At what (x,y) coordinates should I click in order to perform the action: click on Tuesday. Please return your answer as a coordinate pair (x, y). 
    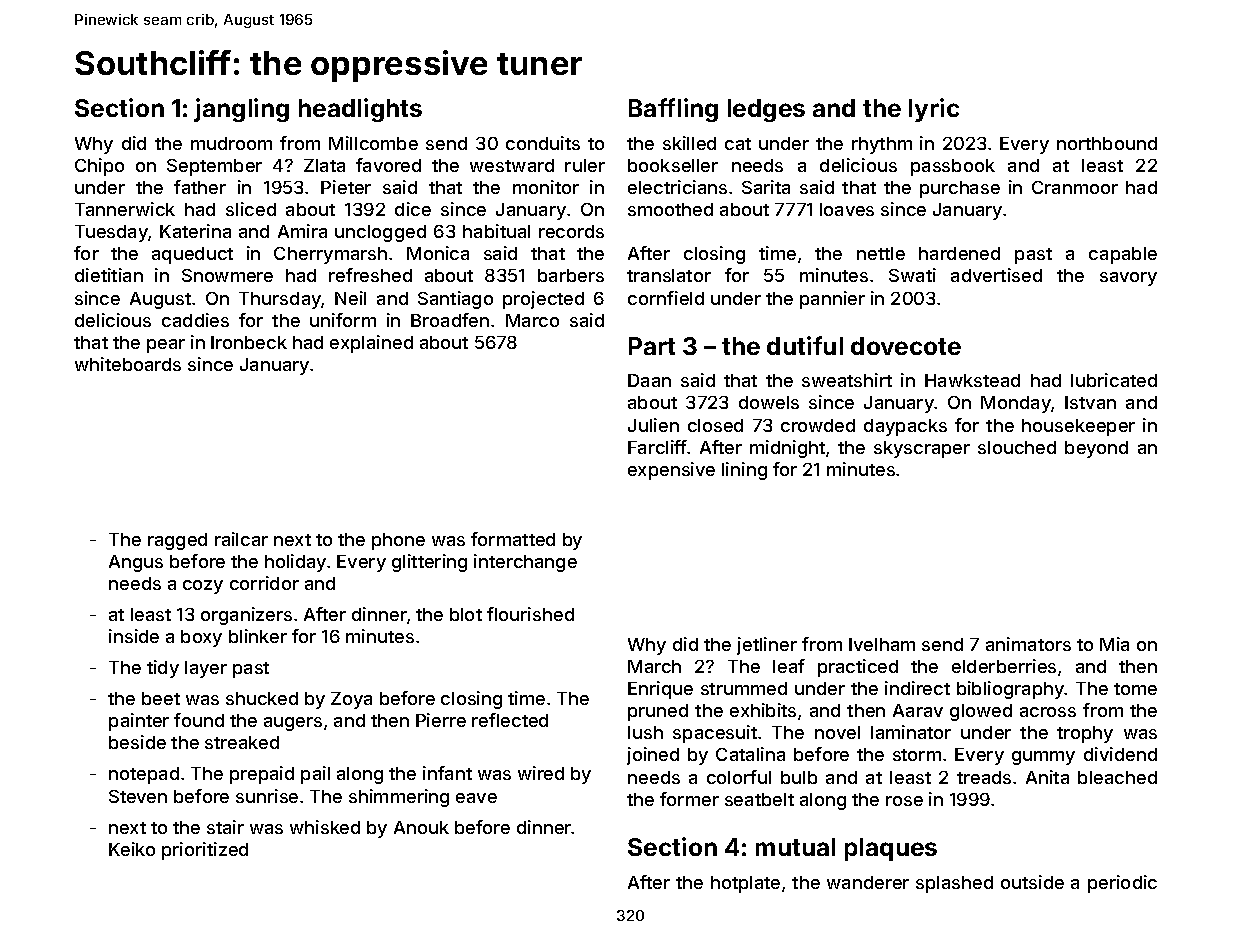
    Looking at the image, I should click on (112, 233).
